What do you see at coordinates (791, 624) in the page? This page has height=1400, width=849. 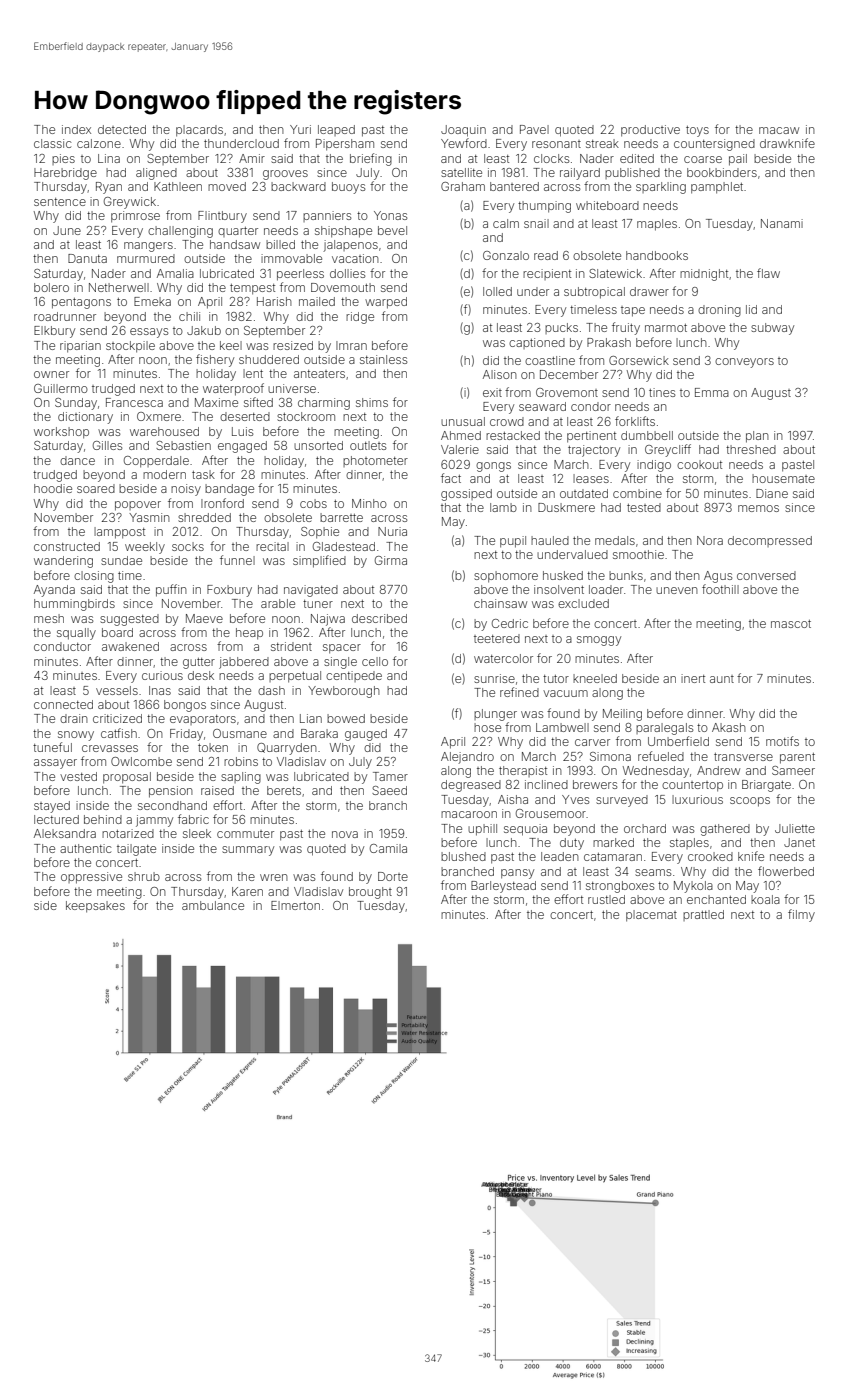 I see `mascot` at bounding box center [791, 624].
